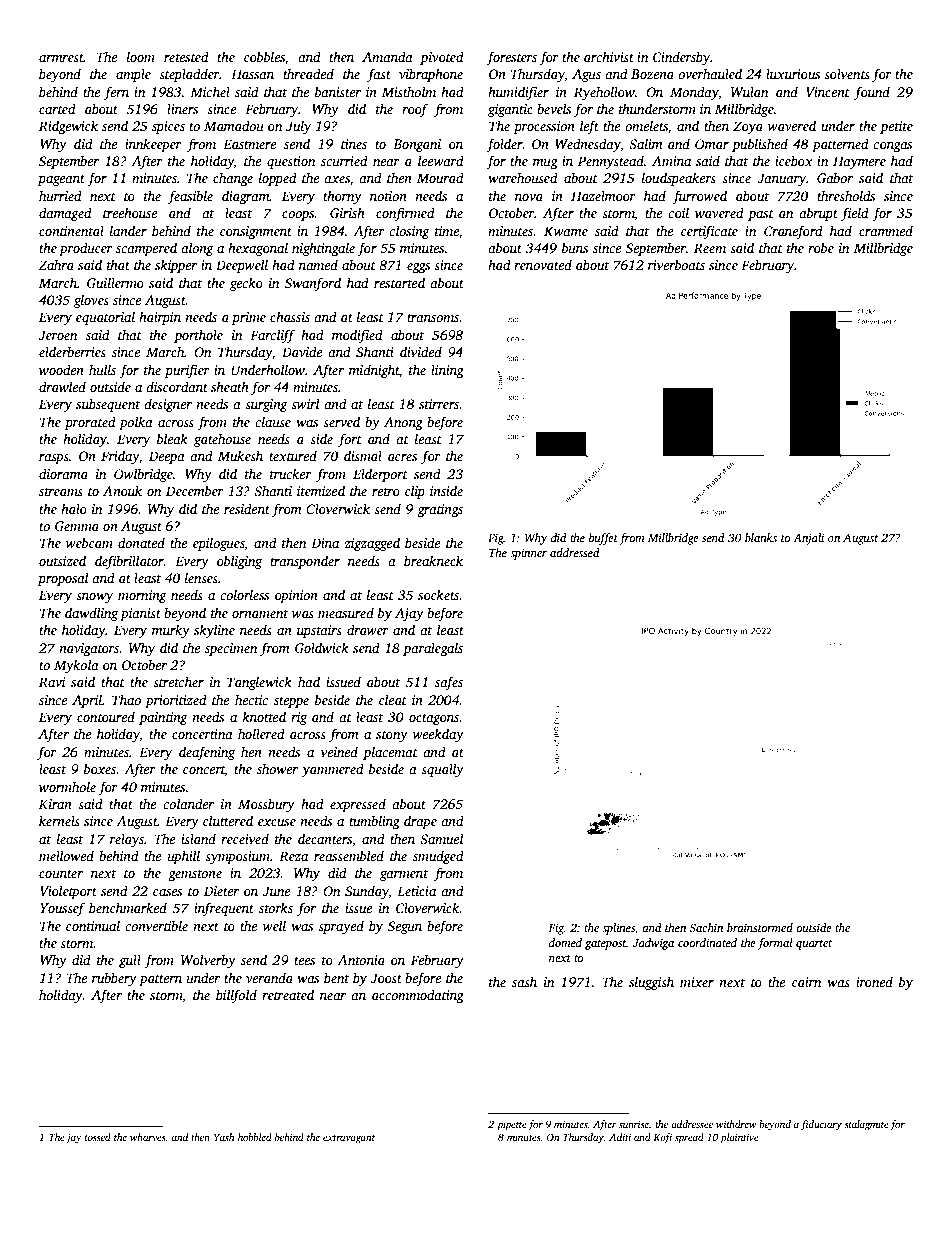  What do you see at coordinates (775, 944) in the document?
I see `formal` at bounding box center [775, 944].
